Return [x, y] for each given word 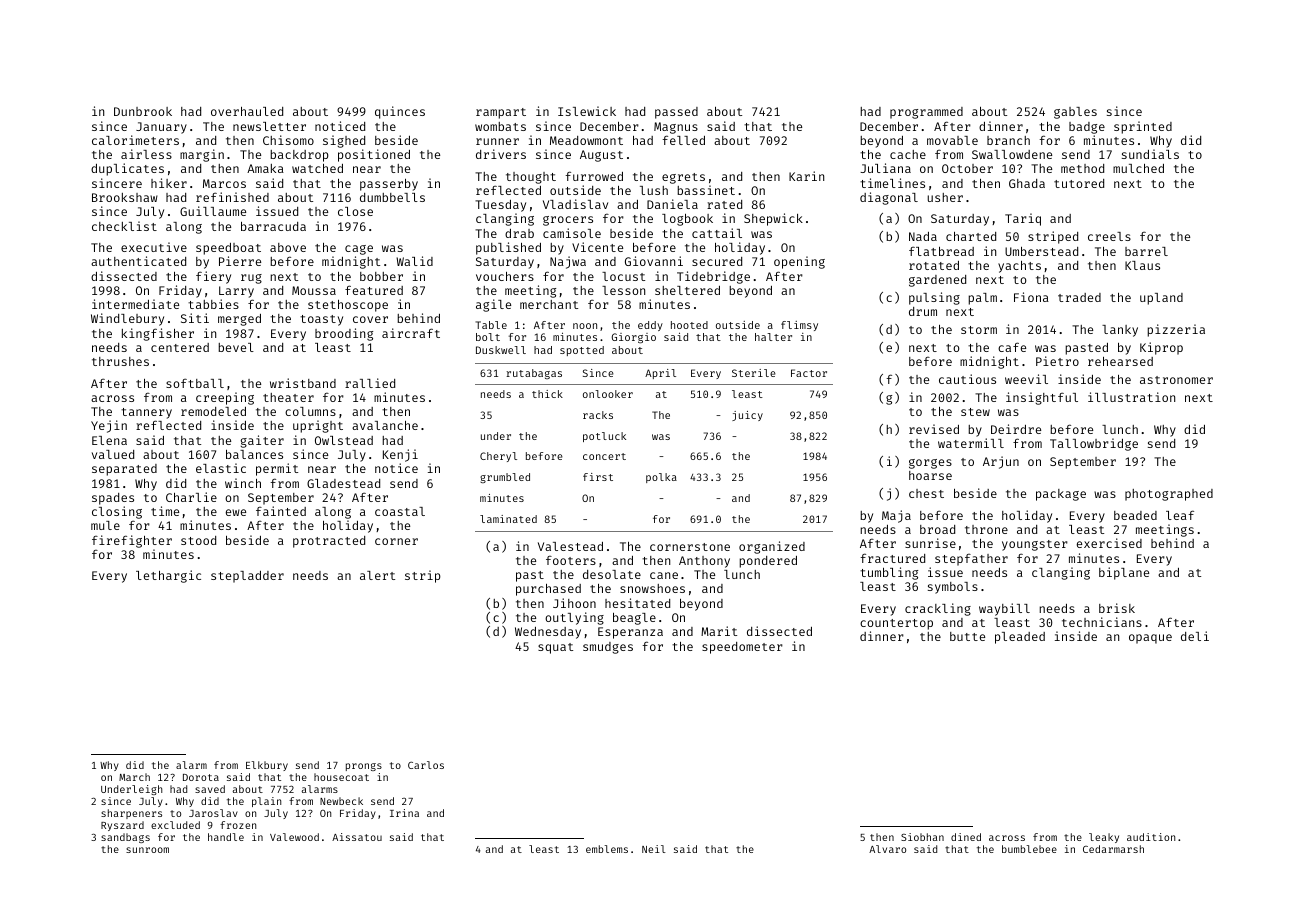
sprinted [1143, 127]
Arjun [1001, 462]
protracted [329, 542]
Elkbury [267, 766]
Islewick [587, 111]
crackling [938, 609]
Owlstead [344, 440]
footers [571, 560]
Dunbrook [143, 111]
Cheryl [498, 457]
